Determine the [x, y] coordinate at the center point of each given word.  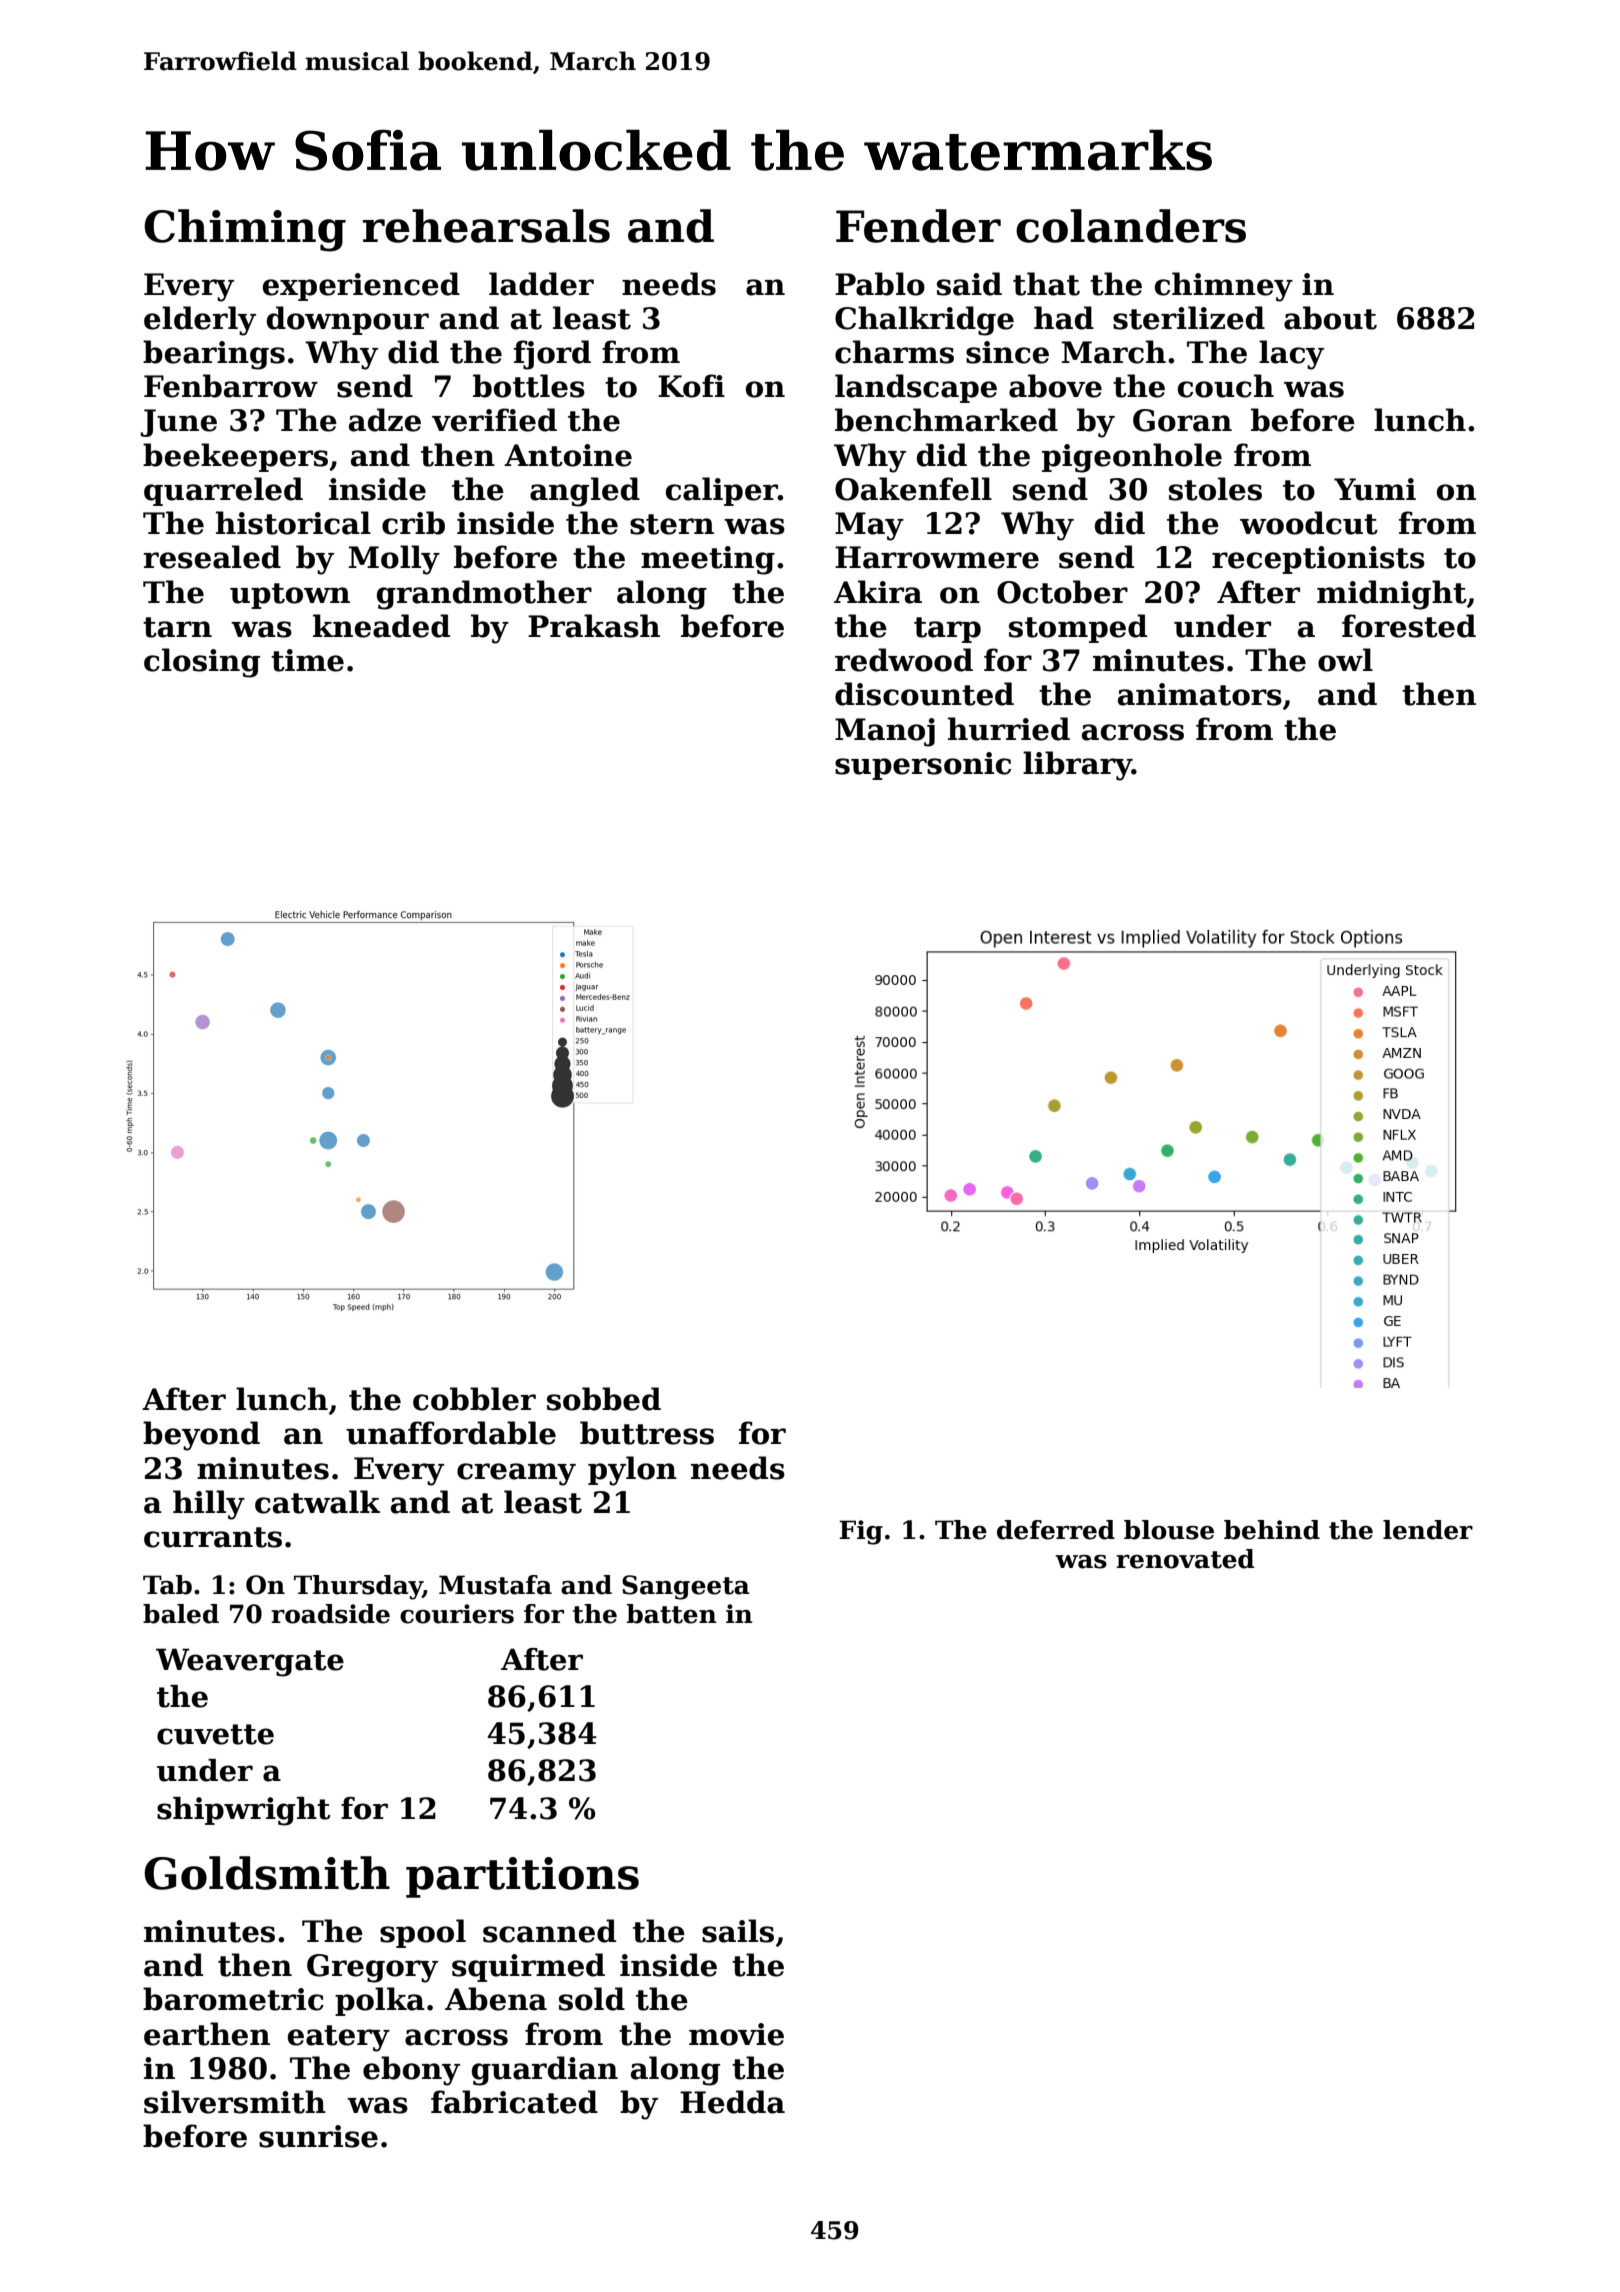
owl [1345, 660]
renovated [1185, 1559]
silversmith [235, 2102]
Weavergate [250, 1662]
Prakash [594, 626]
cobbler [474, 1399]
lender [1428, 1530]
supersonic [923, 766]
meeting [708, 560]
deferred [1056, 1530]
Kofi [691, 386]
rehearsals [486, 226]
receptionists [1318, 560]
